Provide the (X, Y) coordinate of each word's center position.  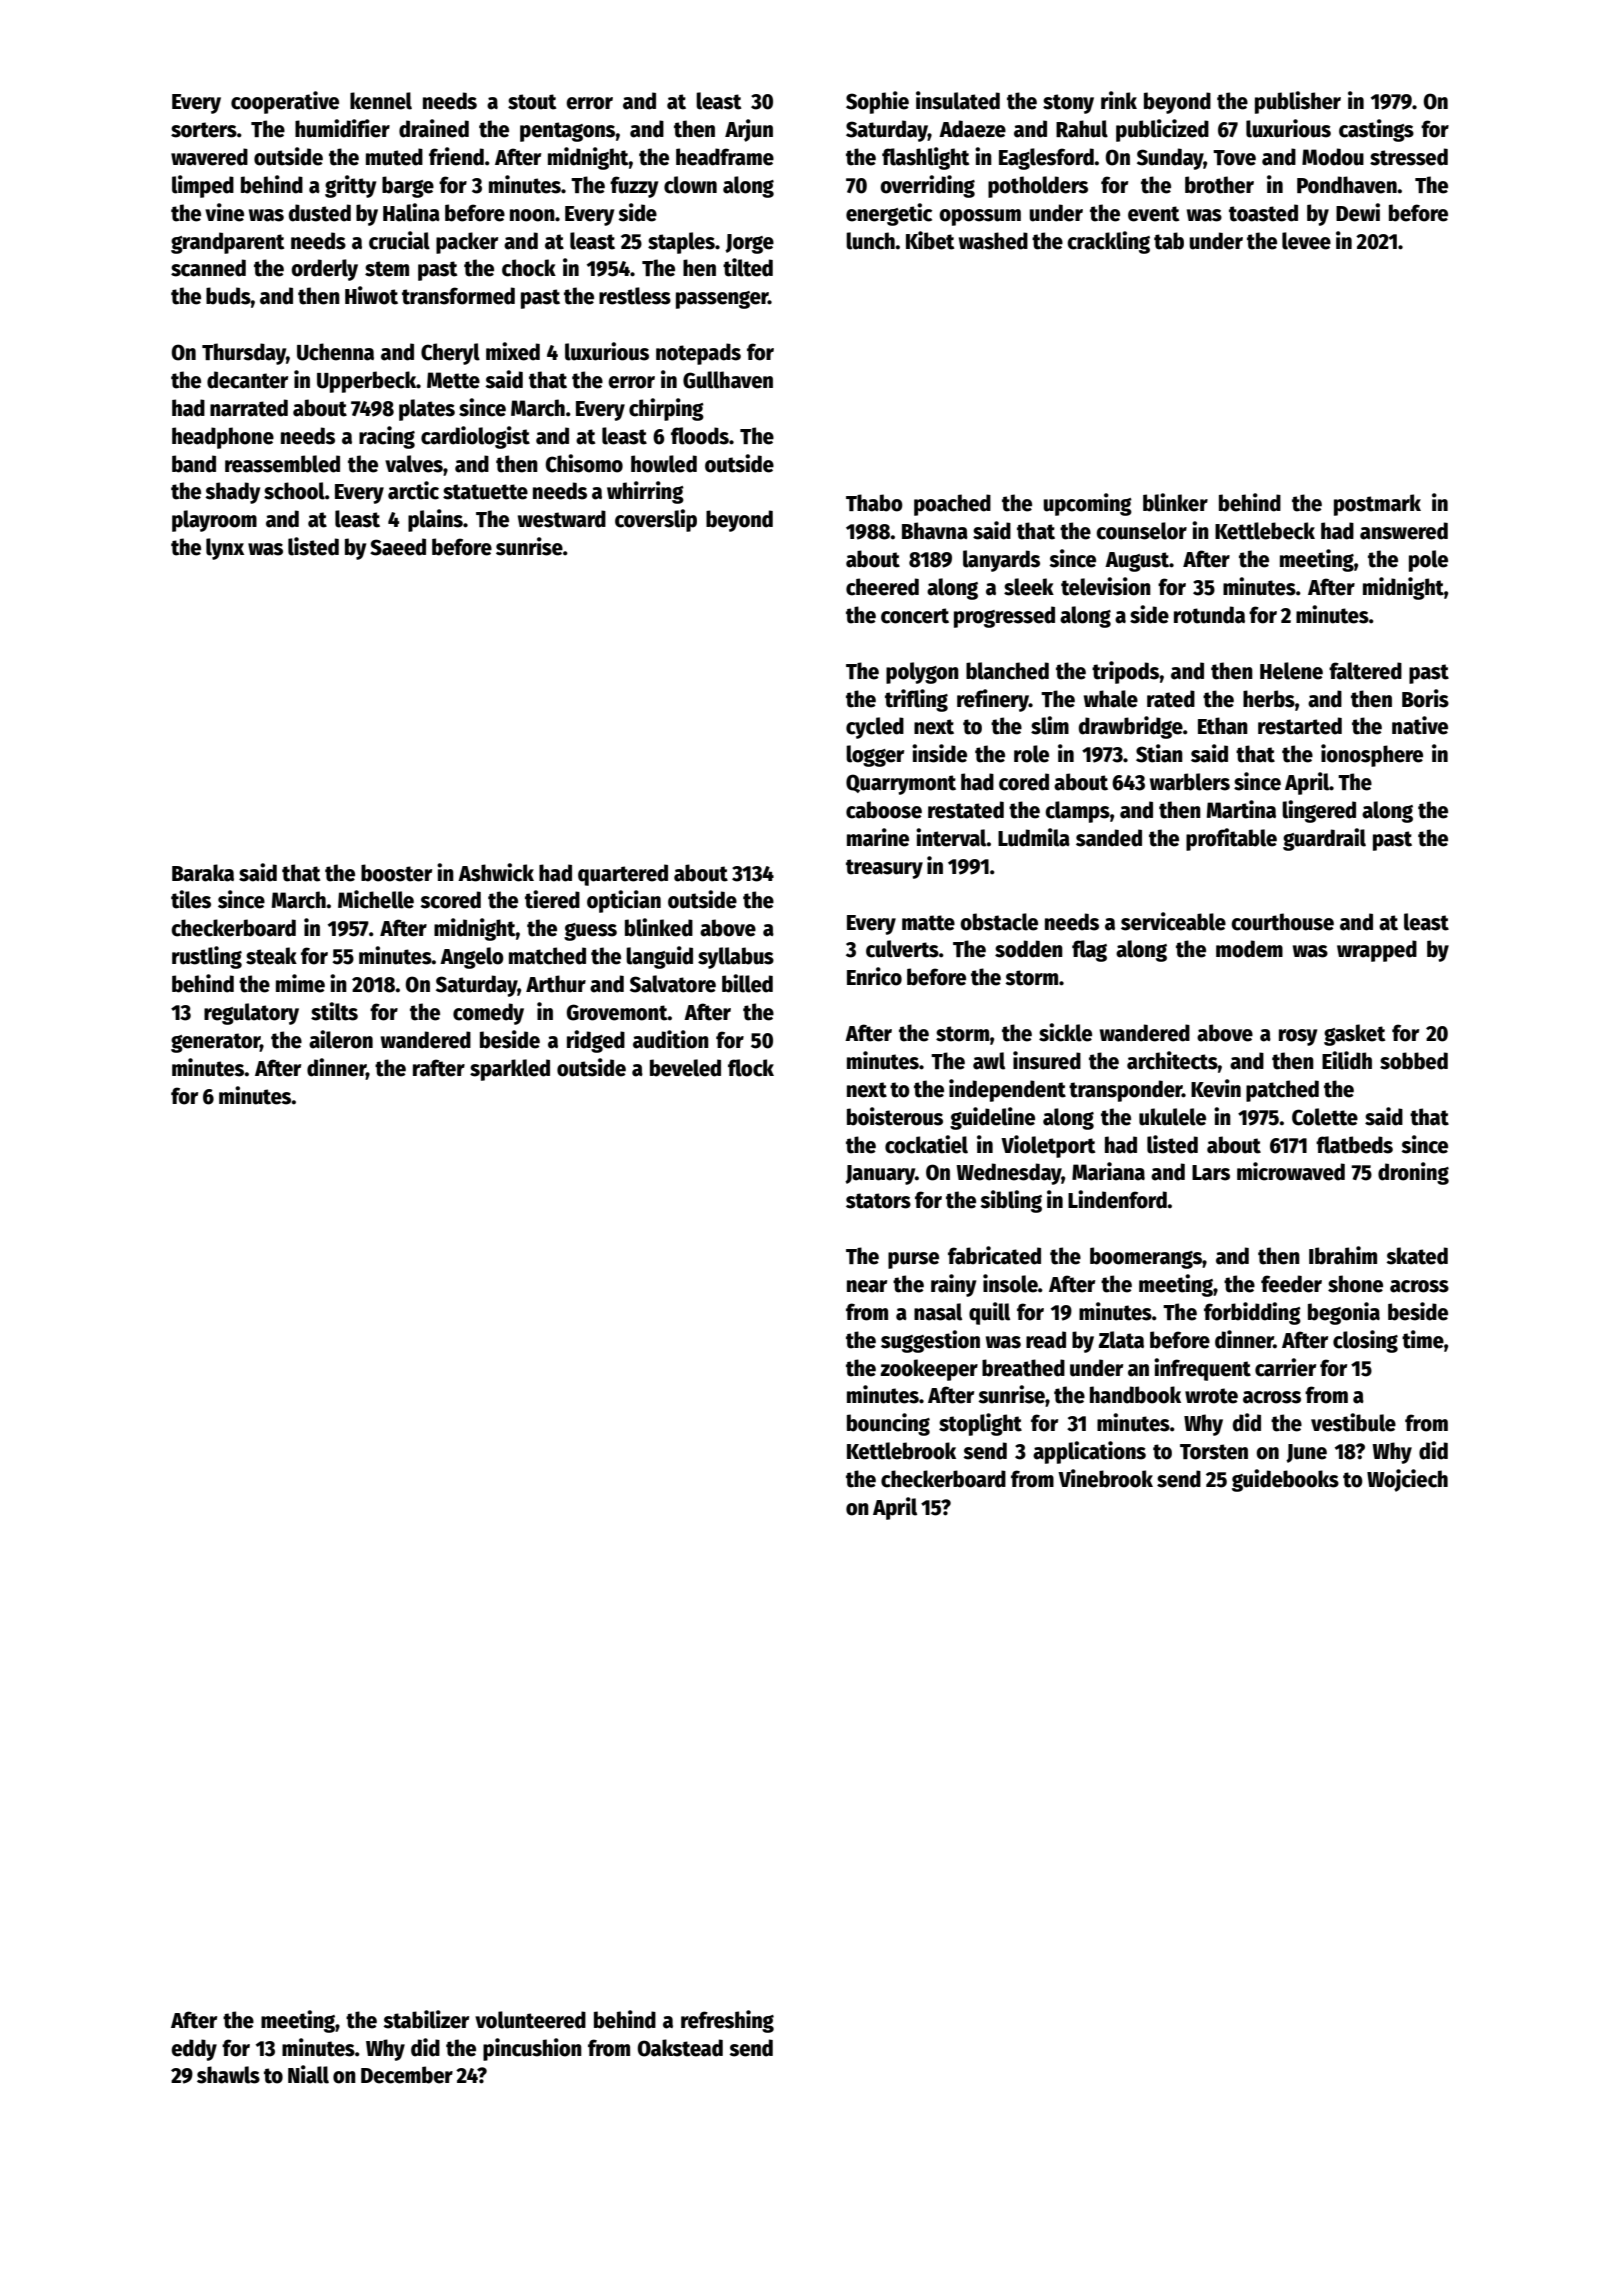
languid (659, 957)
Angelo (472, 958)
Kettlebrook (901, 1451)
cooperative (285, 102)
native (1420, 725)
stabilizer (426, 2019)
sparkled (510, 1070)
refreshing (727, 2021)
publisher (1298, 102)
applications (1089, 1452)
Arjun (749, 130)
